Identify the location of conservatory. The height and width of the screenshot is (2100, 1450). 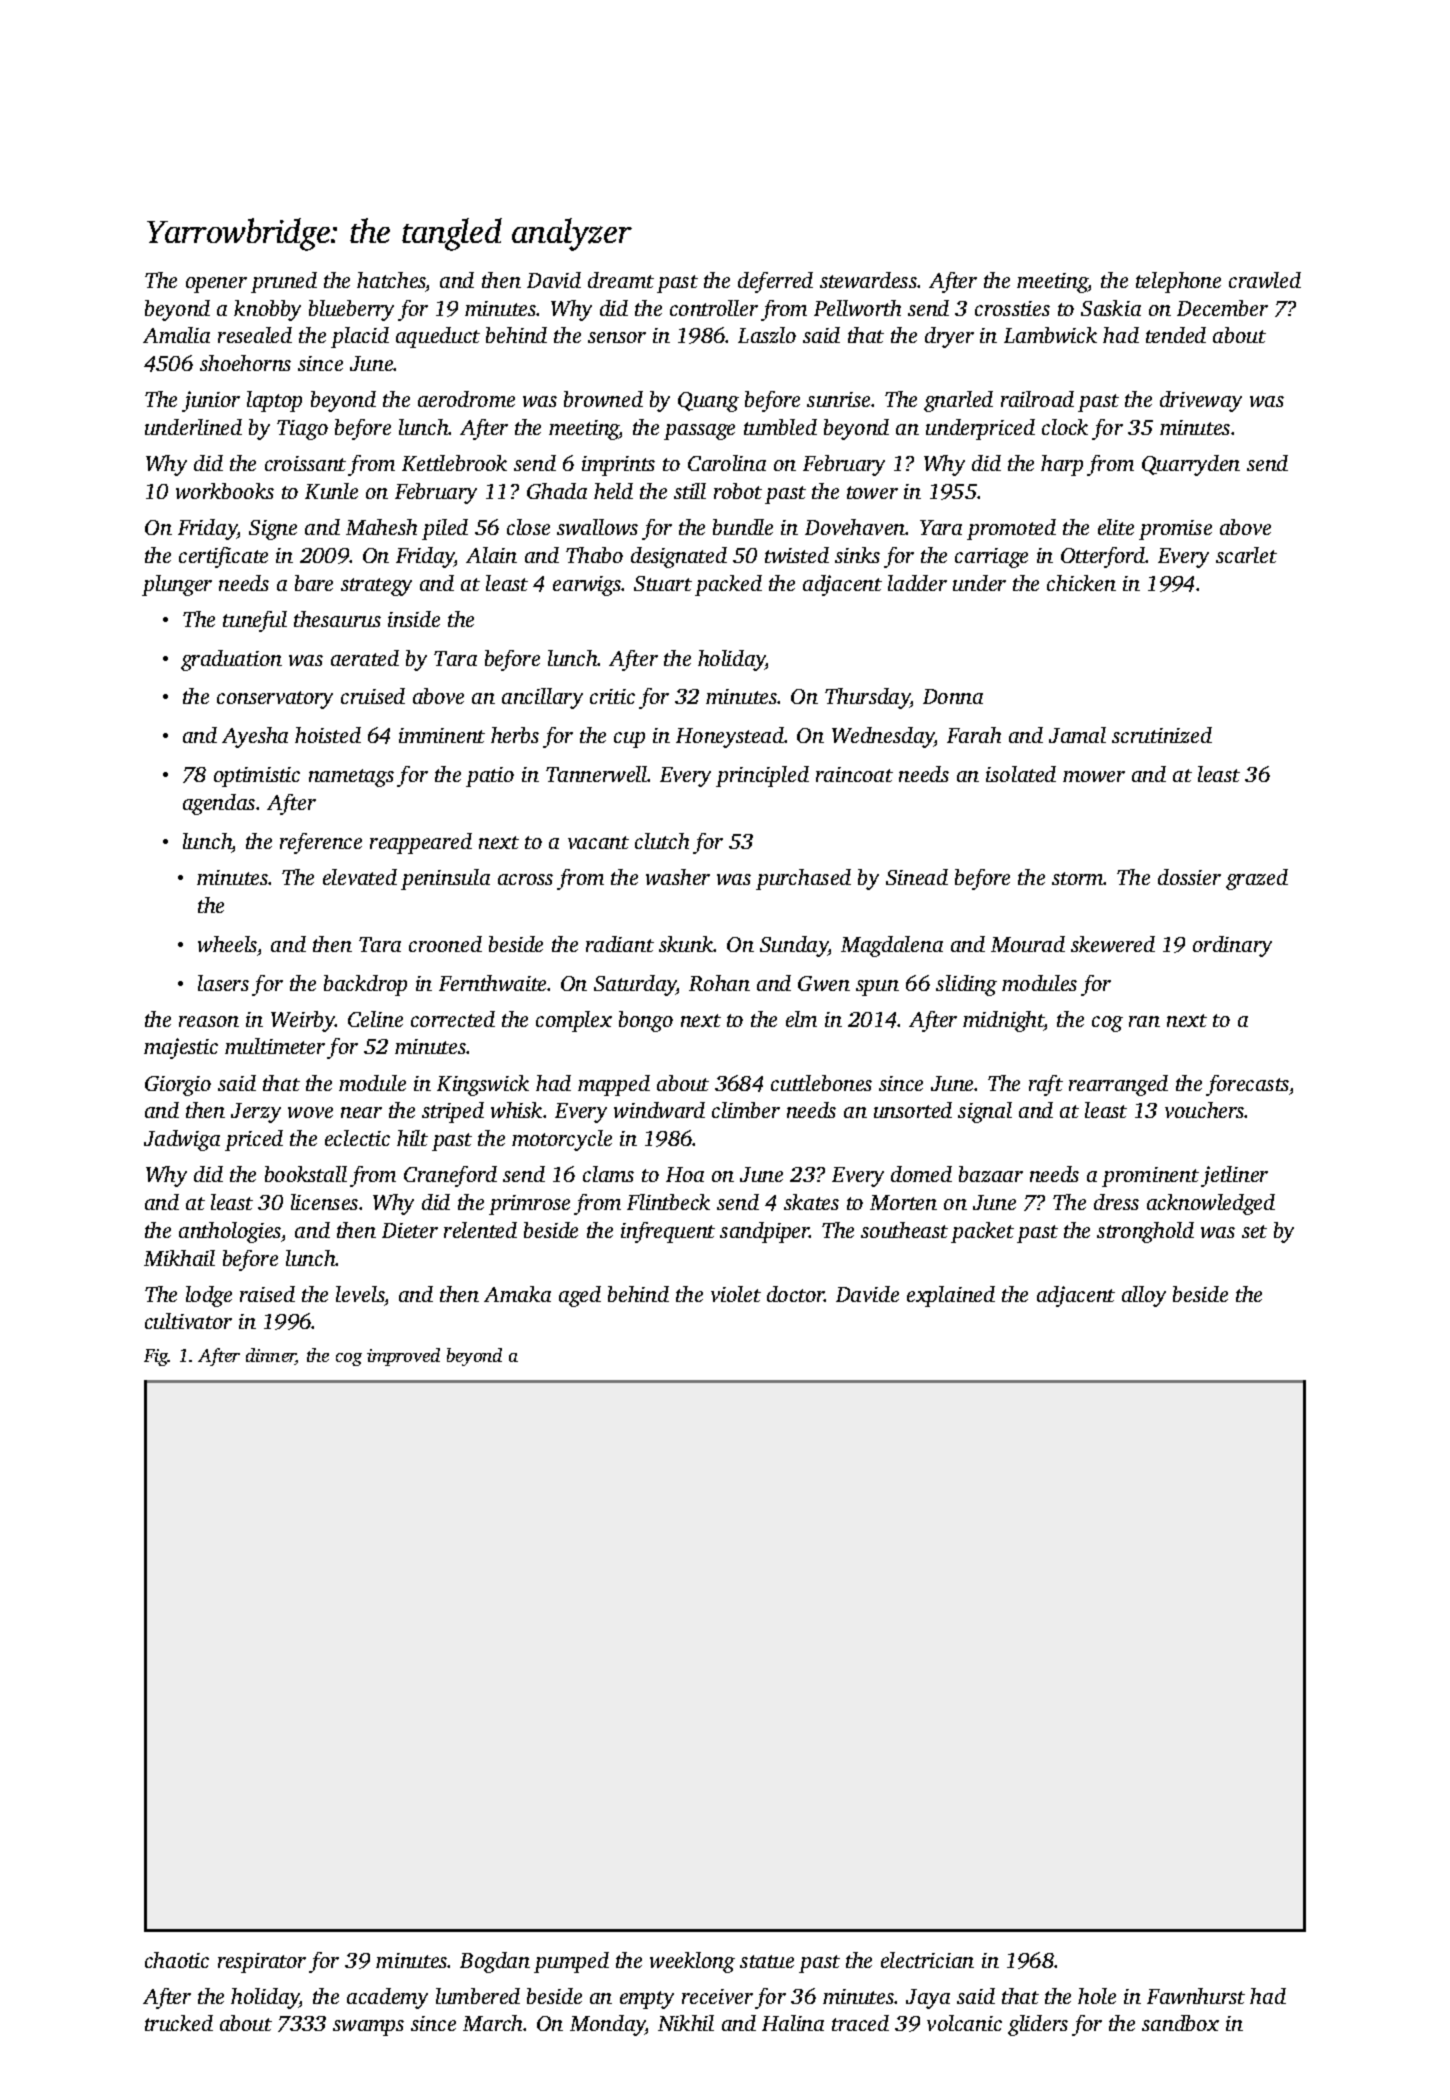
(275, 700).
